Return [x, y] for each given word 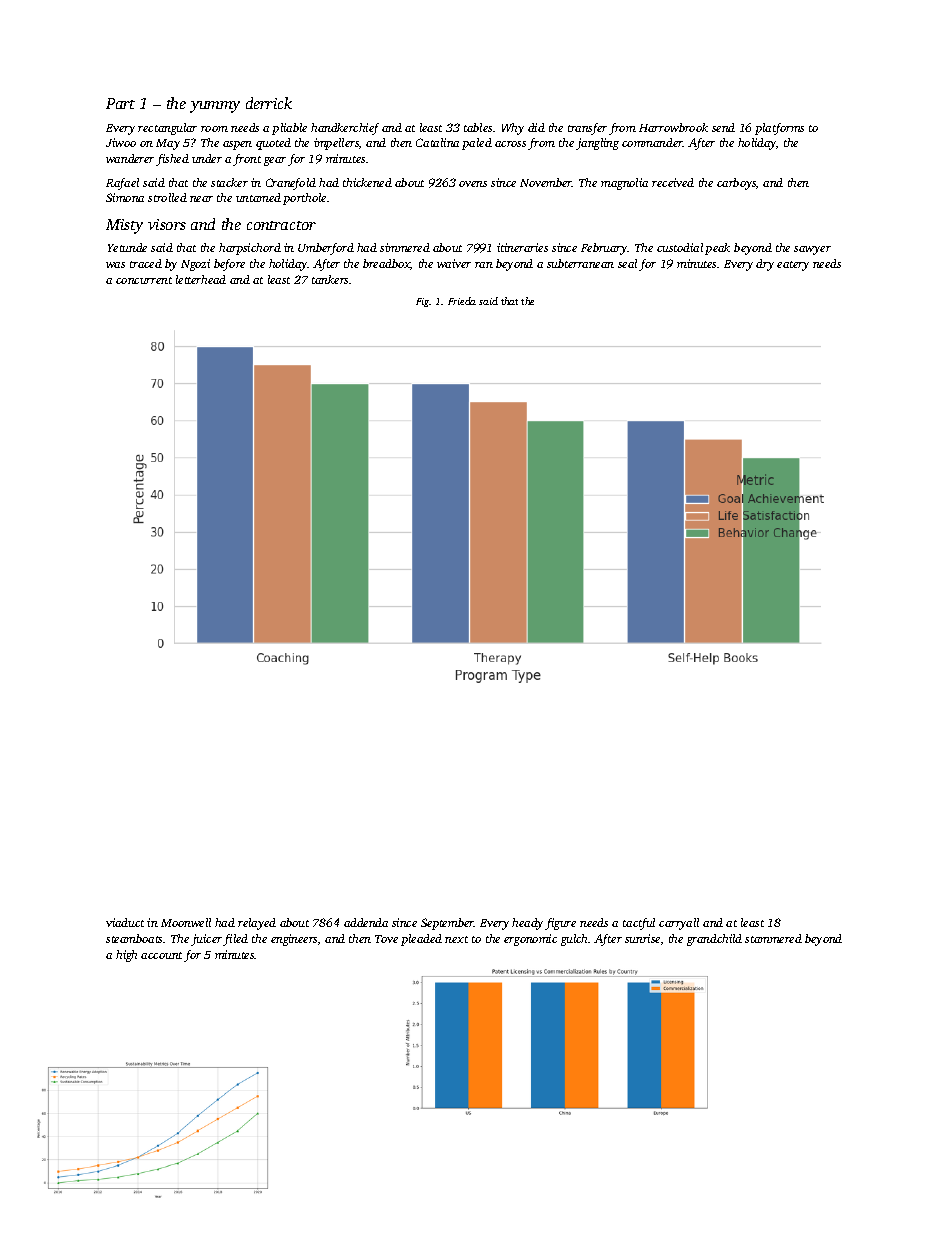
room [214, 129]
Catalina [437, 142]
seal [627, 263]
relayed [257, 924]
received [673, 182]
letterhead [201, 279]
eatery [793, 266]
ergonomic [530, 940]
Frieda [462, 301]
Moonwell [186, 922]
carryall [679, 924]
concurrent [144, 280]
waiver [454, 263]
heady [527, 924]
